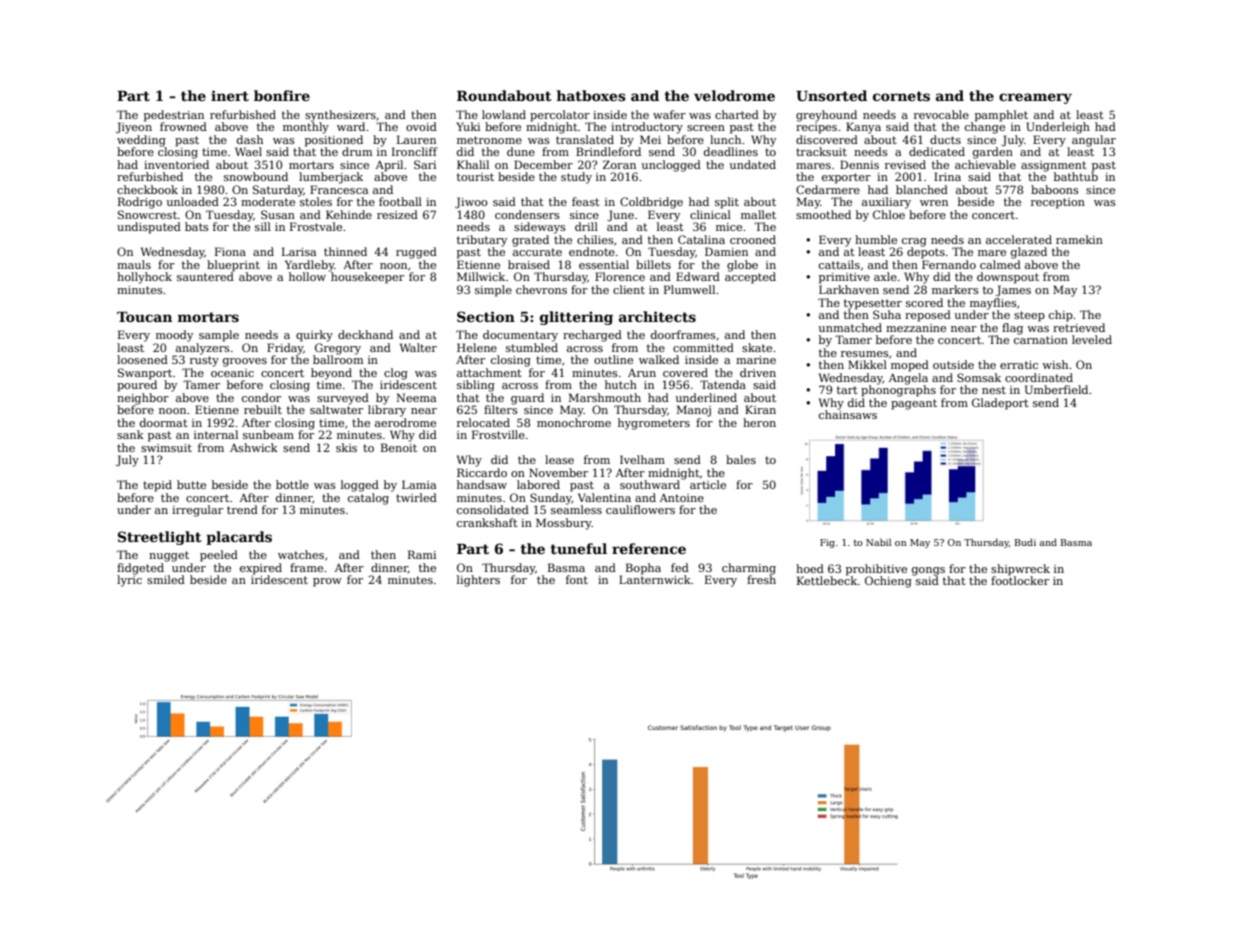 This image has width=1233, height=952. Describe the element at coordinates (340, 116) in the image. I see `synthesizers` at that location.
